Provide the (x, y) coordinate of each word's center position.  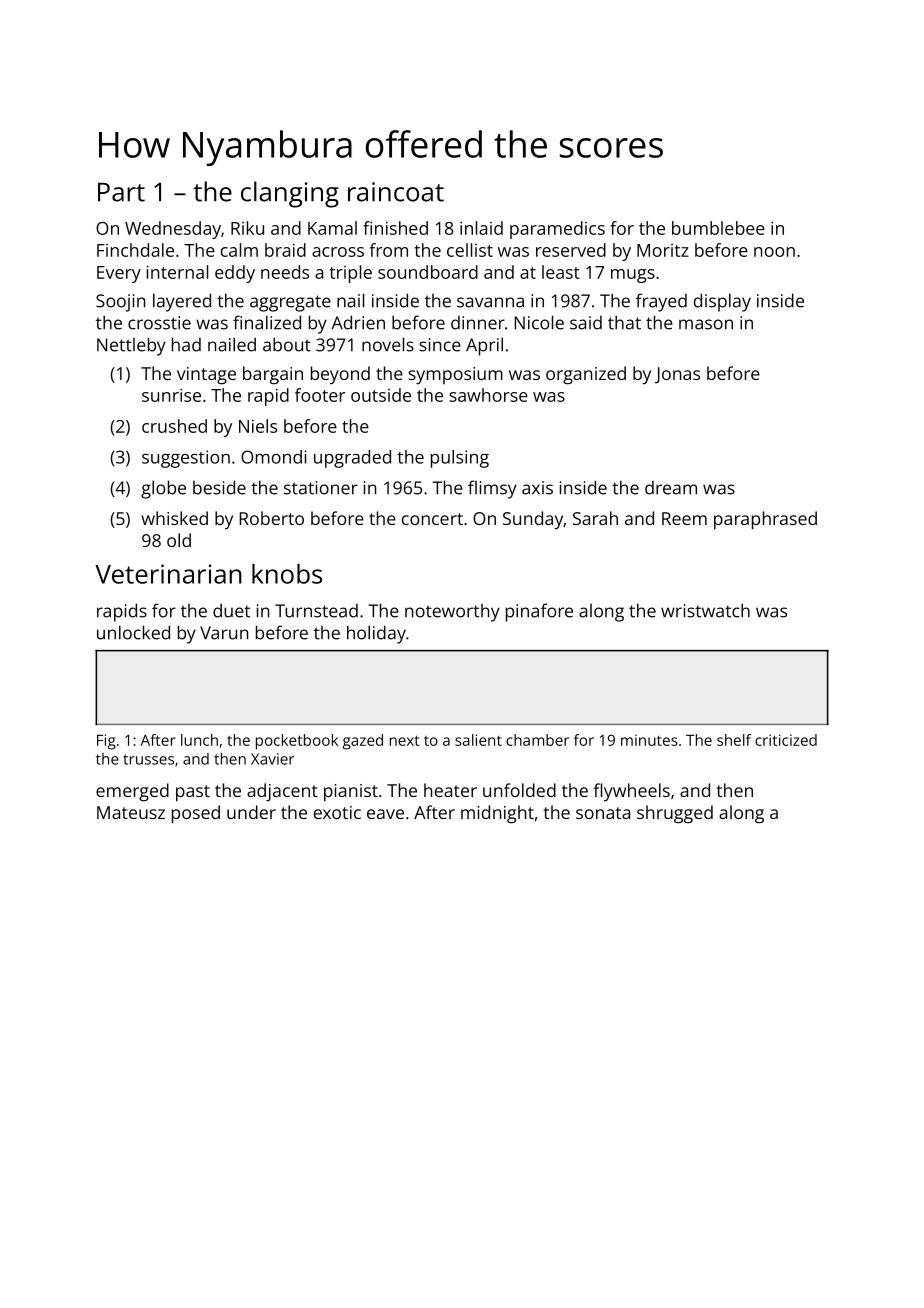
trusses (148, 759)
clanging (290, 194)
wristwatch (705, 610)
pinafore (539, 612)
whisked (174, 518)
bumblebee (718, 228)
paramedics (557, 230)
